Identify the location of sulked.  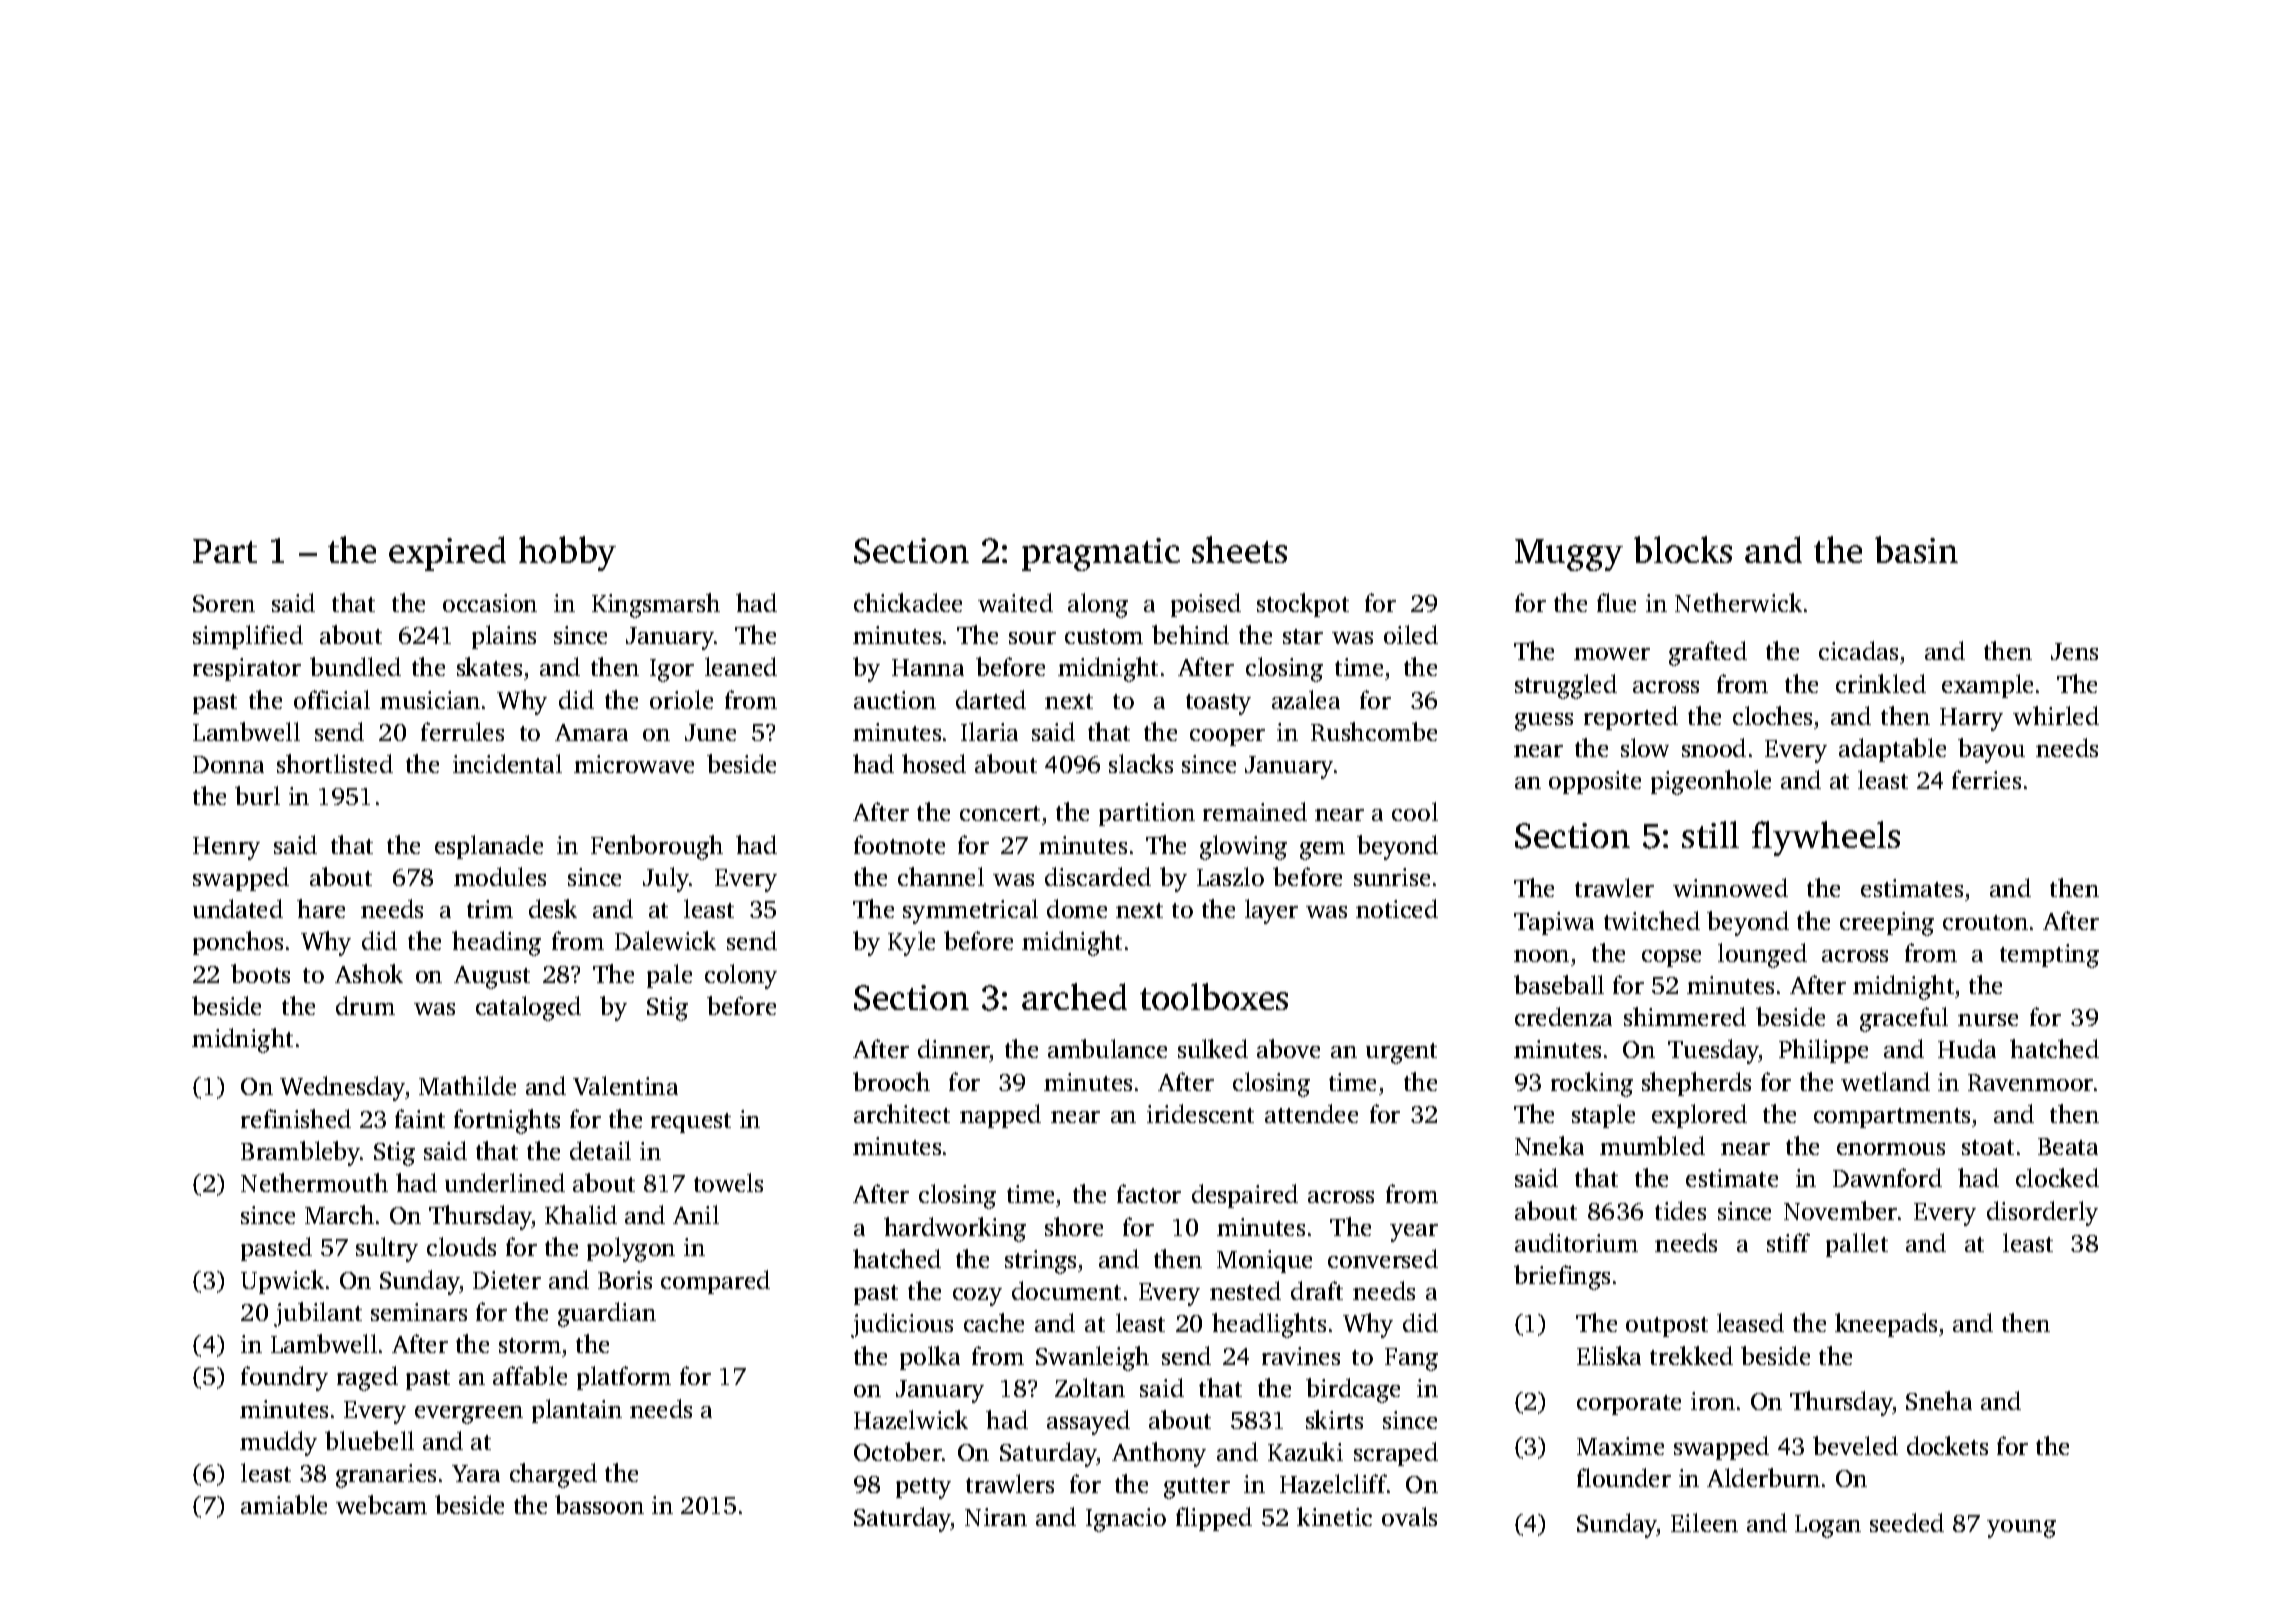
(1213, 1048).
